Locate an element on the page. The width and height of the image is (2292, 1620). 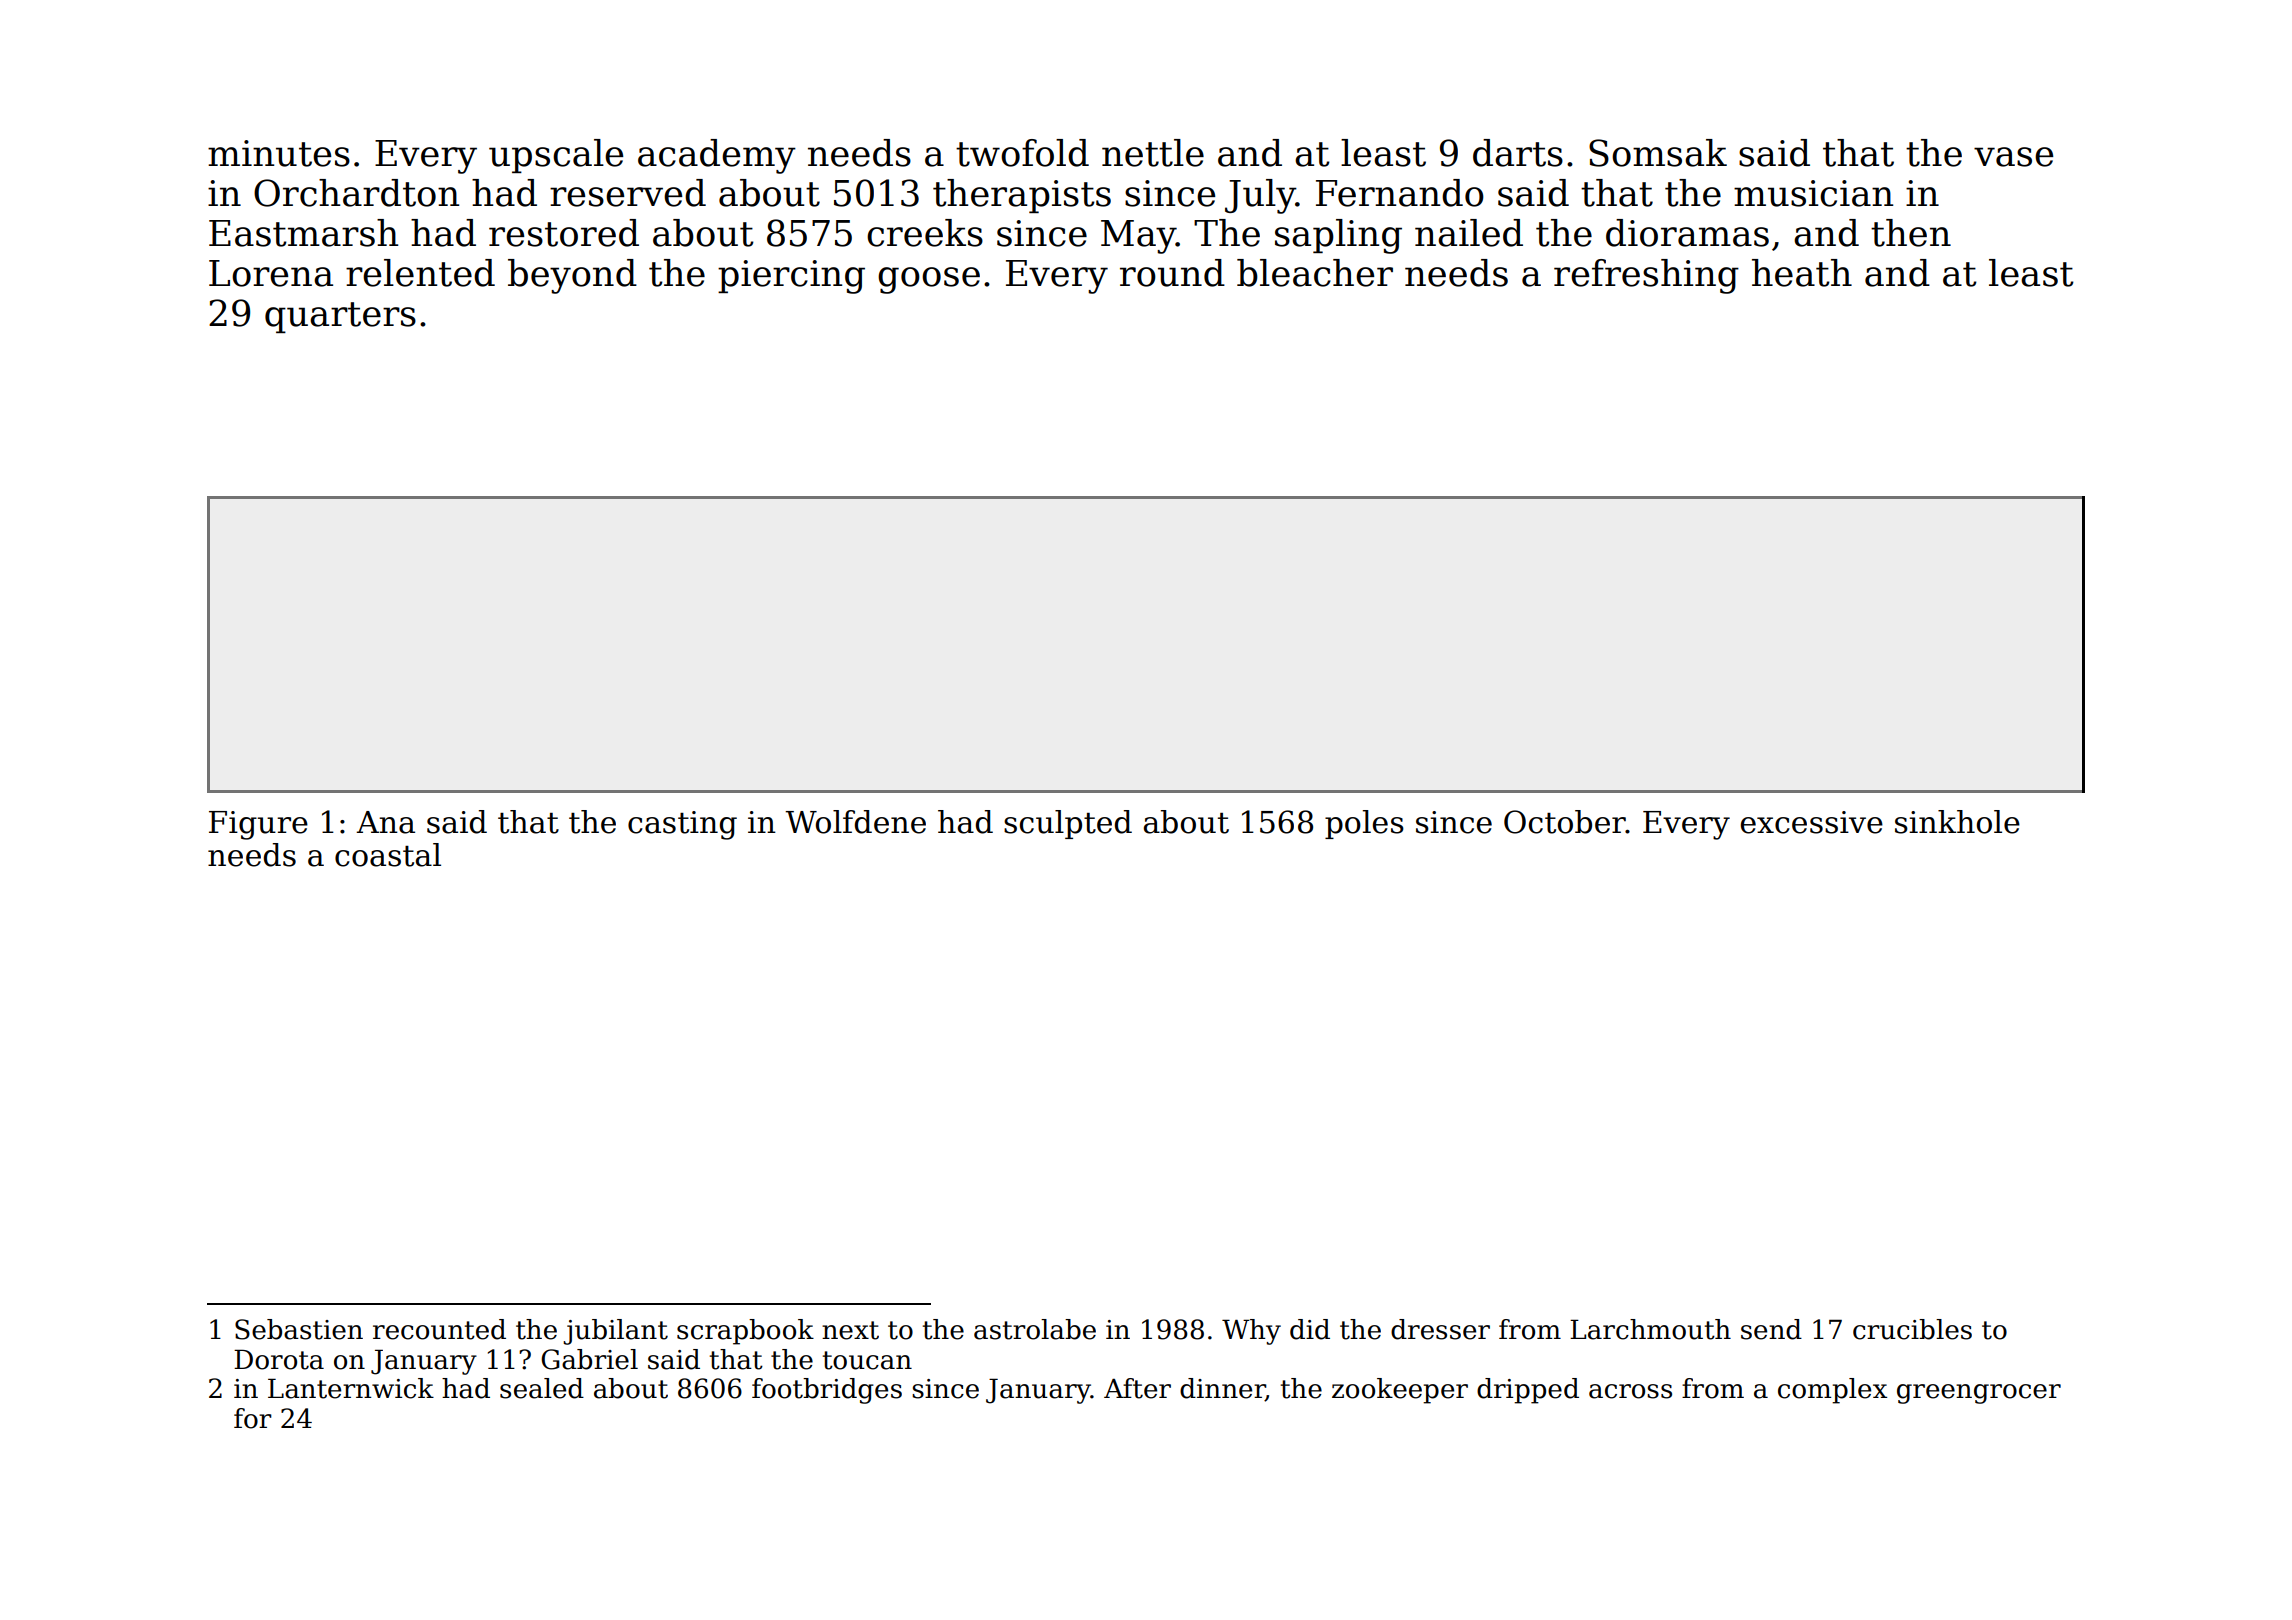
After is located at coordinates (1137, 1388).
